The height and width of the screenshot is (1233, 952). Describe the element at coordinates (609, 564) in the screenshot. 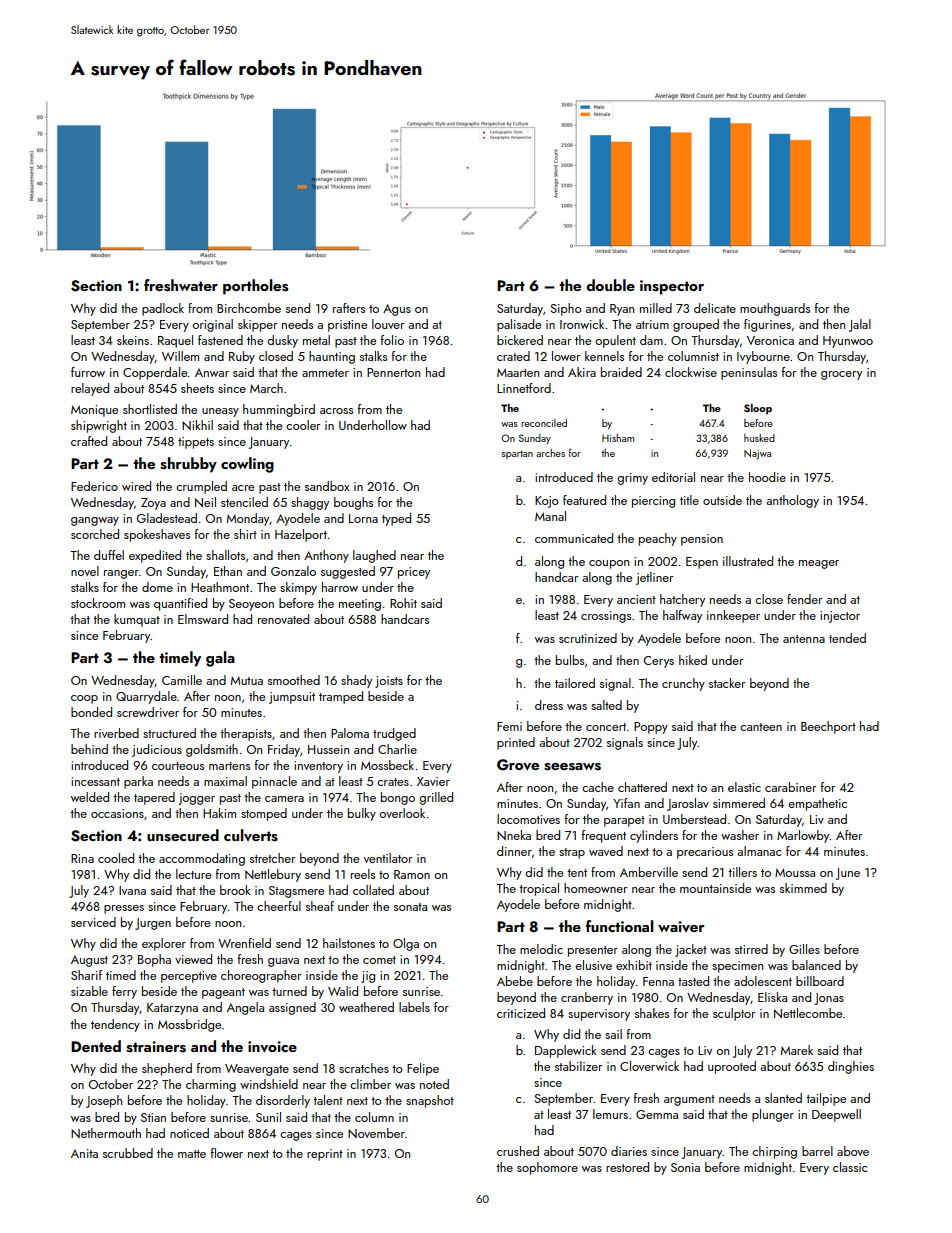

I see `coupon` at that location.
